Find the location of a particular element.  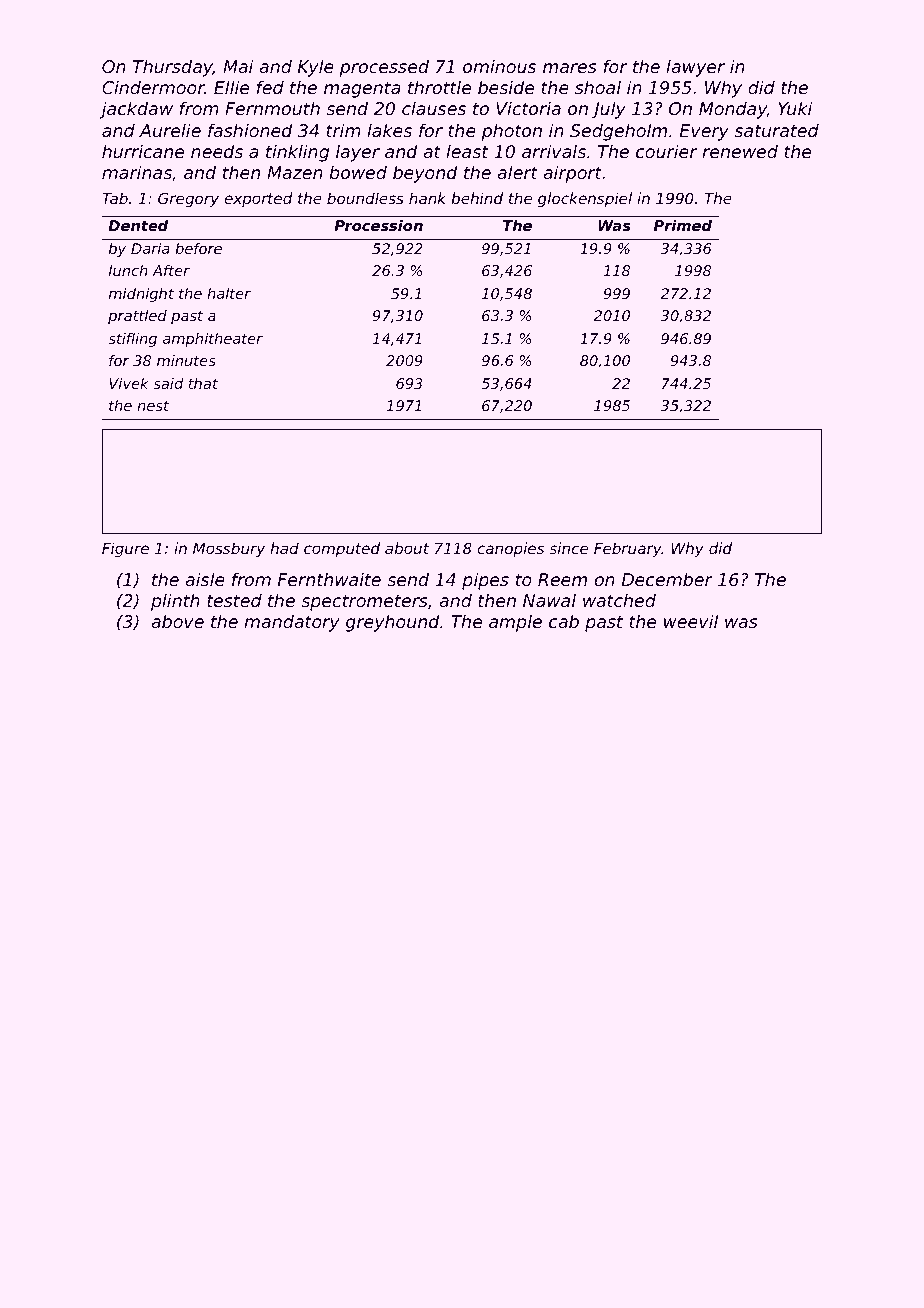

marinas is located at coordinates (137, 172).
